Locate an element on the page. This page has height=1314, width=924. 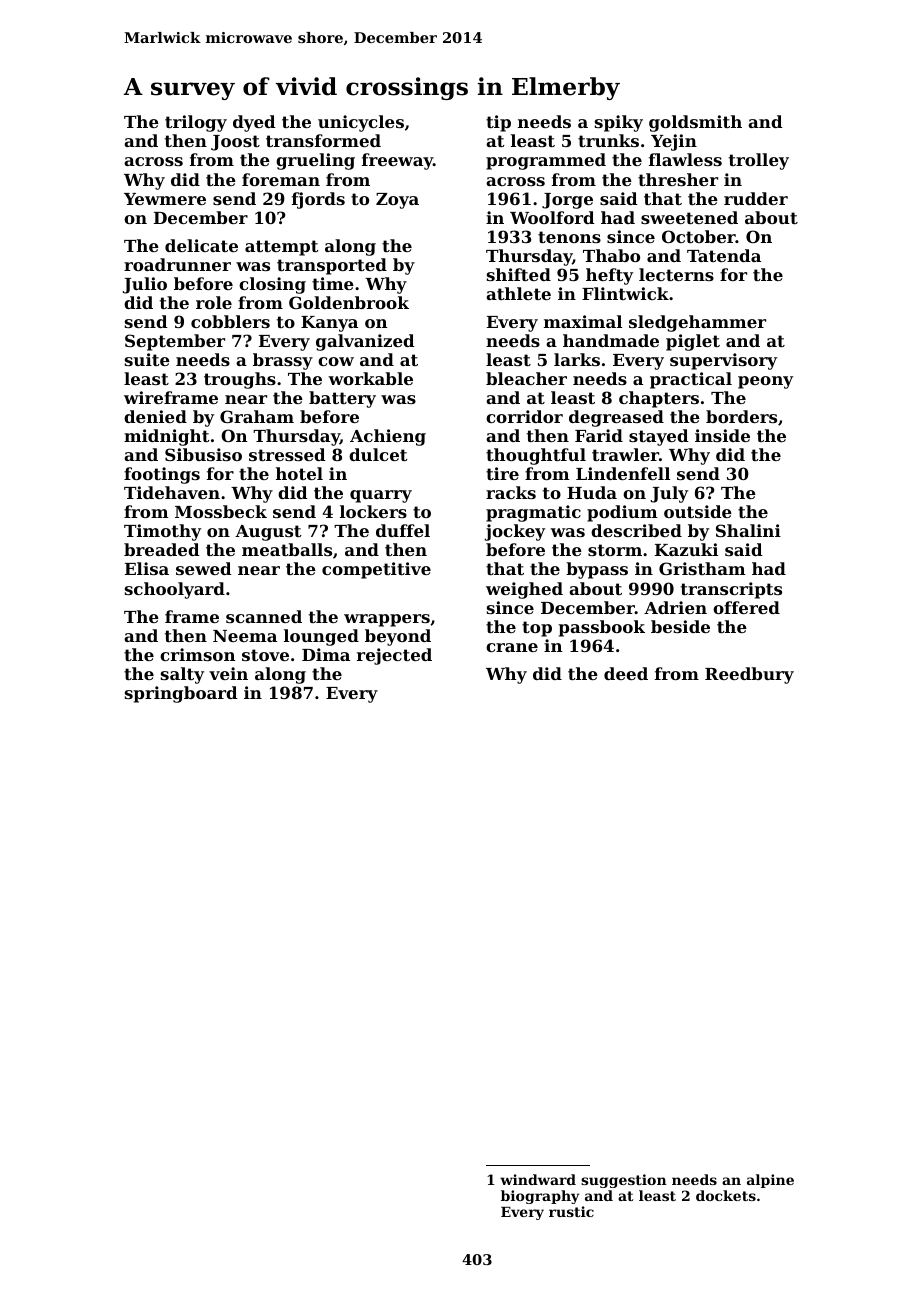
salty is located at coordinates (182, 675).
